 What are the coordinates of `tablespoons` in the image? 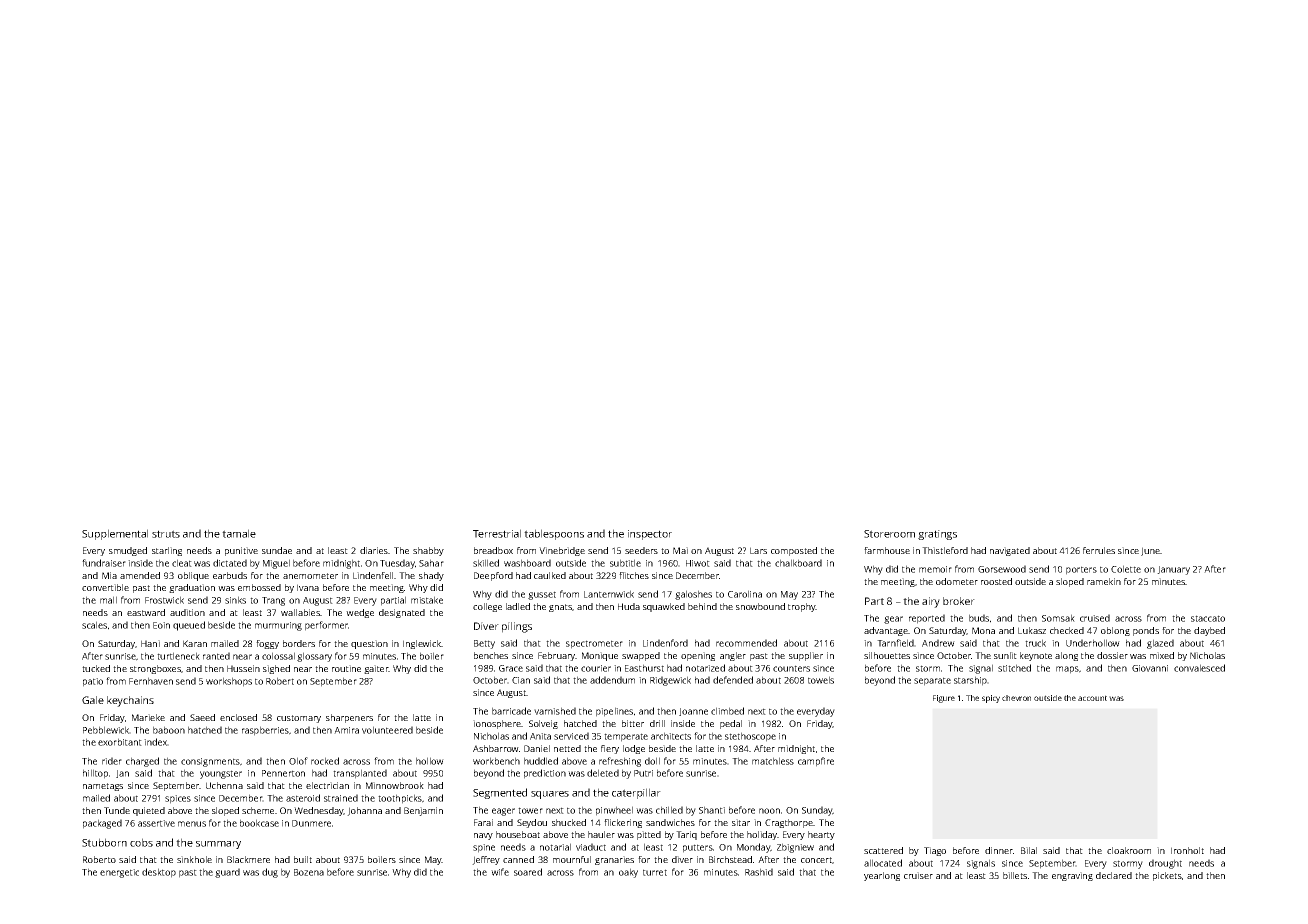 It's located at (554, 534).
